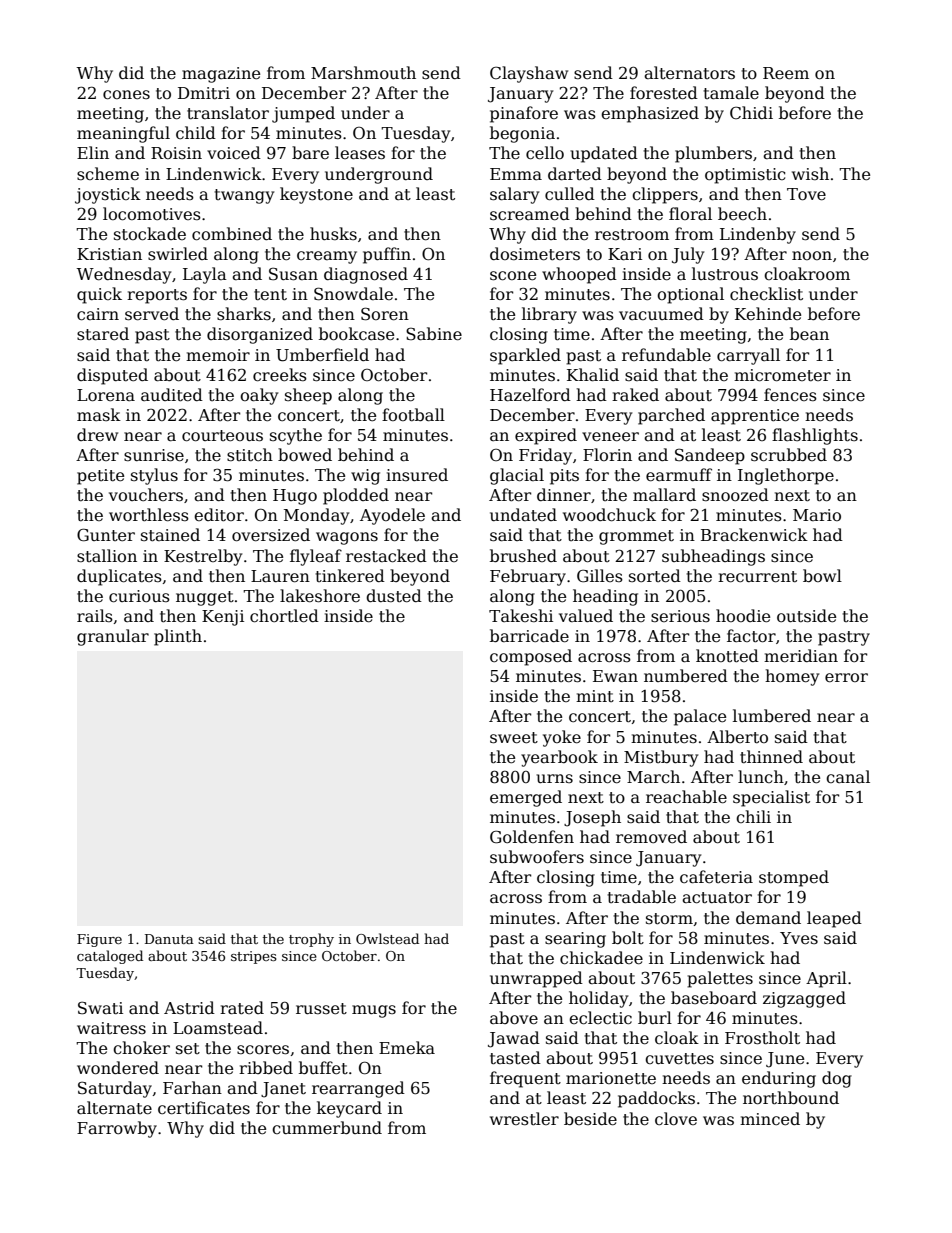 The image size is (952, 1233). Describe the element at coordinates (176, 153) in the document. I see `Roisin` at that location.
